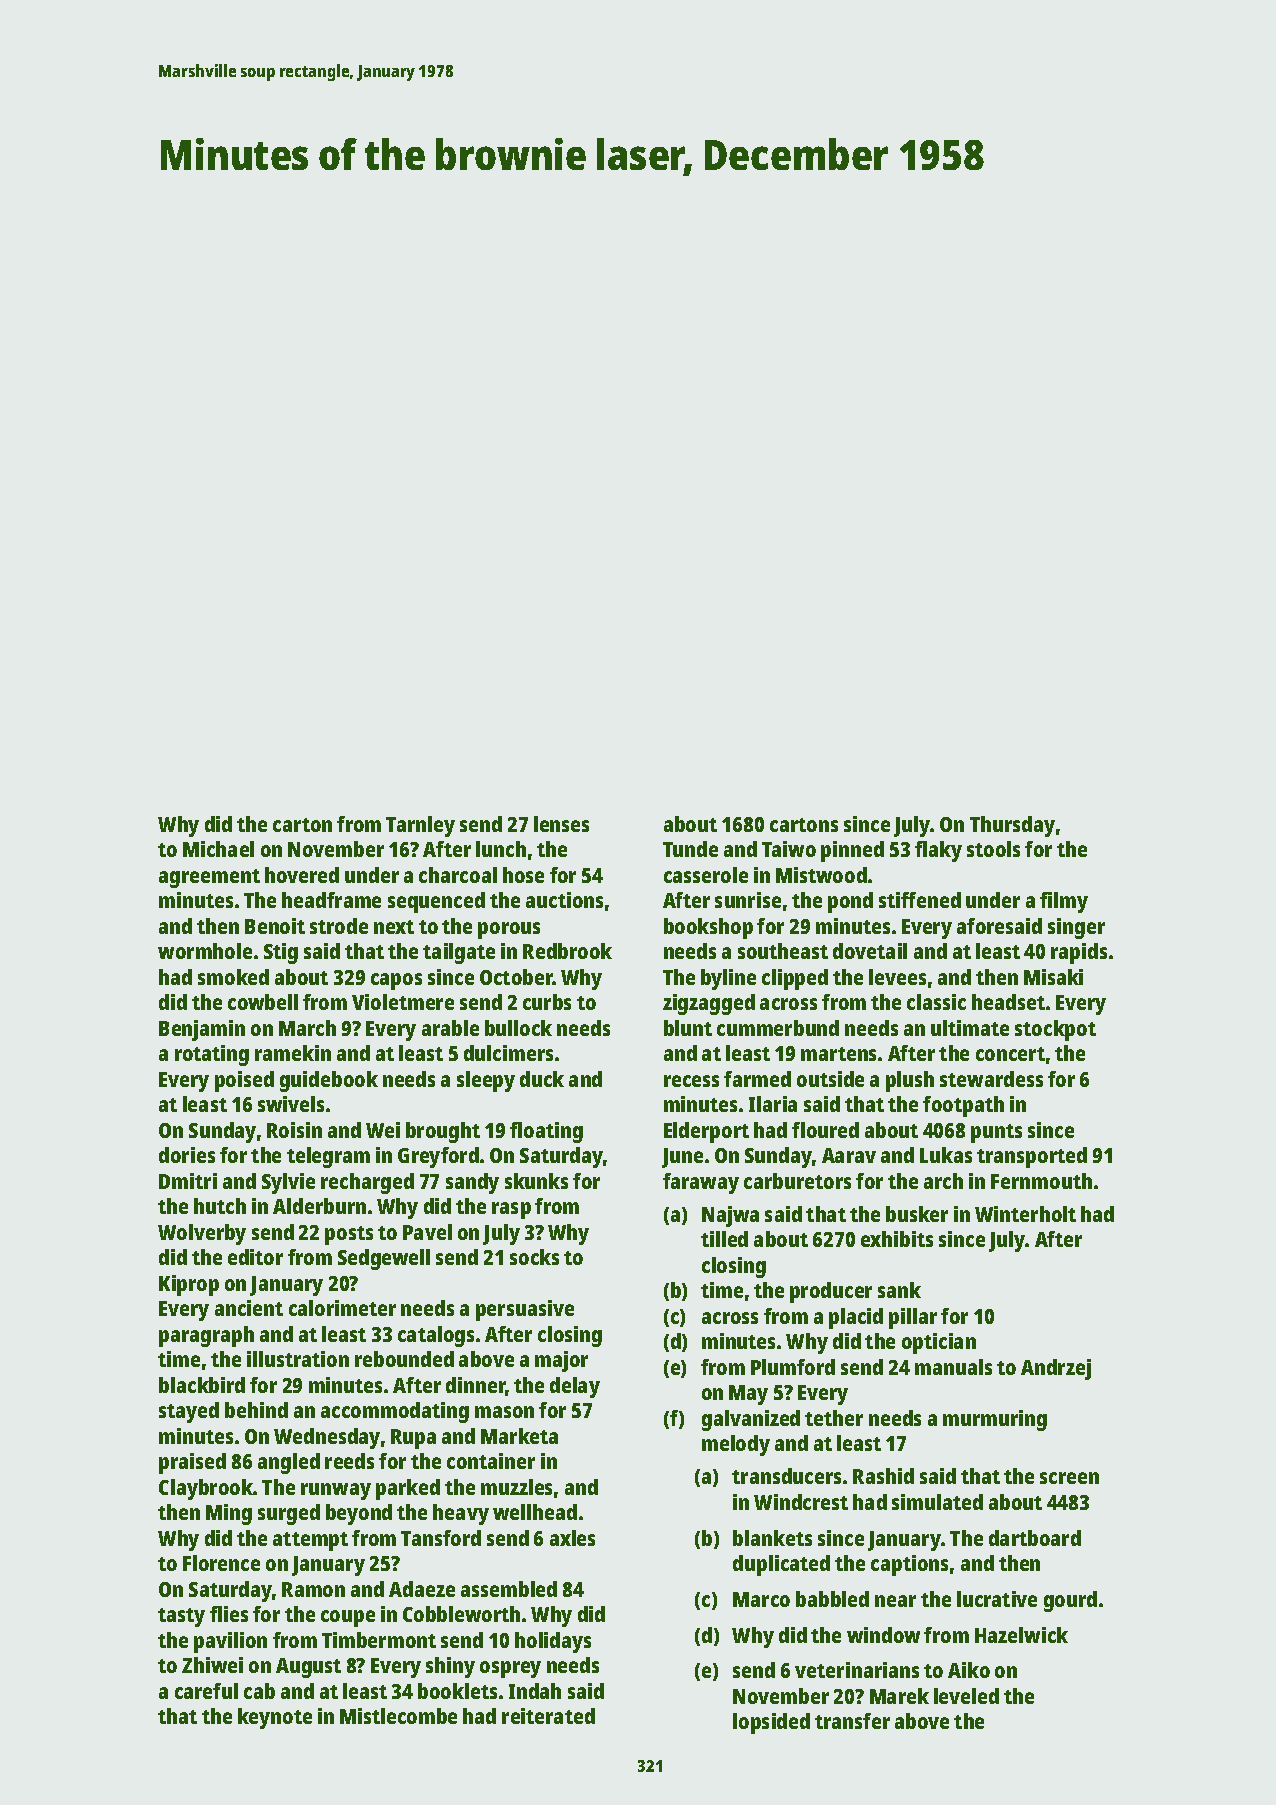  What do you see at coordinates (206, 1489) in the screenshot?
I see `Claybrook` at bounding box center [206, 1489].
